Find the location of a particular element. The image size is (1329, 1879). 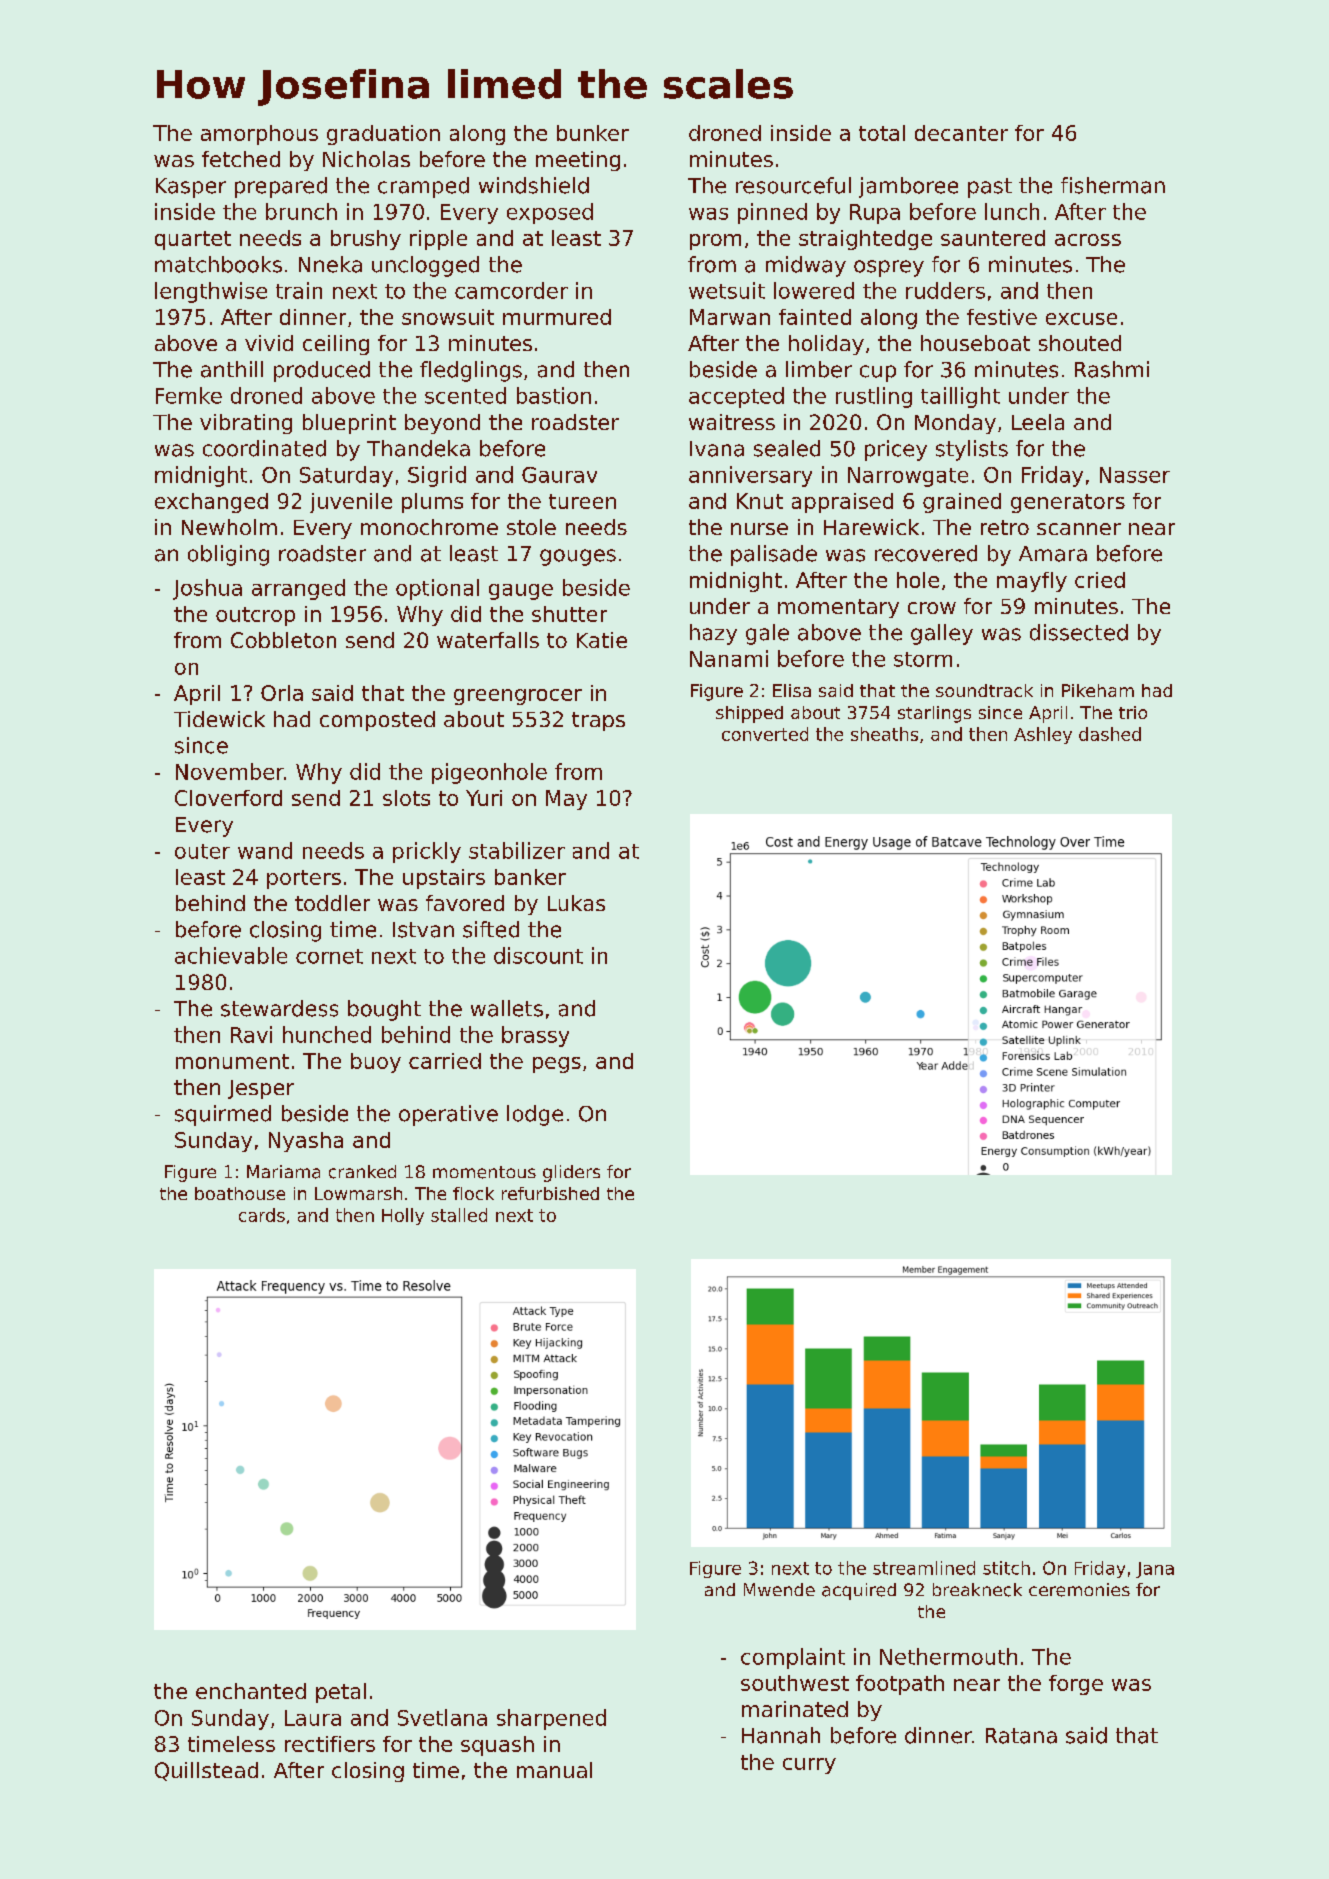

rudders is located at coordinates (945, 290).
